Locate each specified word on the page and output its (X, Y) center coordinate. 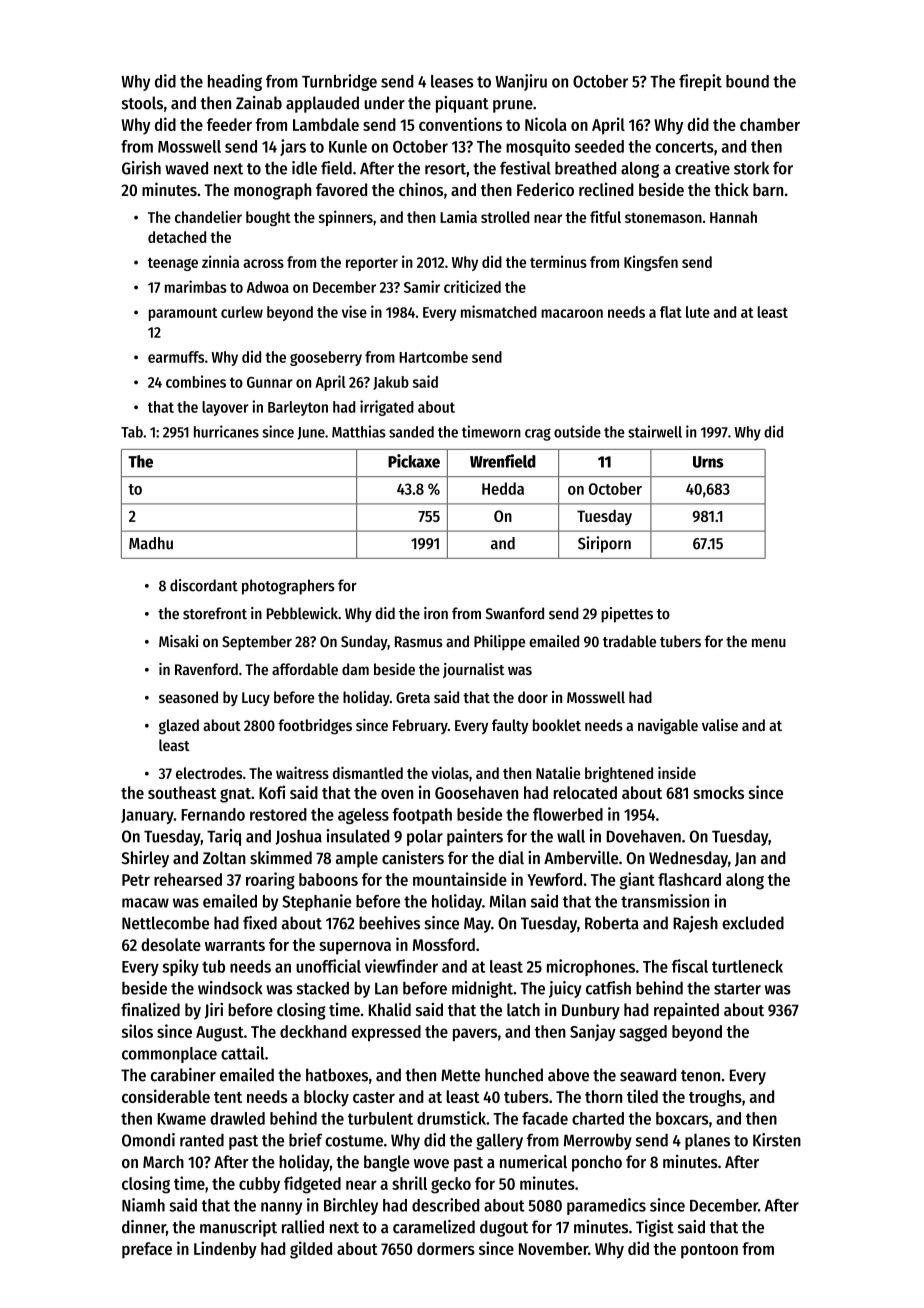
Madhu (151, 543)
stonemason (663, 218)
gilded (311, 1250)
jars (293, 147)
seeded (599, 146)
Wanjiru (521, 82)
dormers (446, 1248)
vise (354, 311)
